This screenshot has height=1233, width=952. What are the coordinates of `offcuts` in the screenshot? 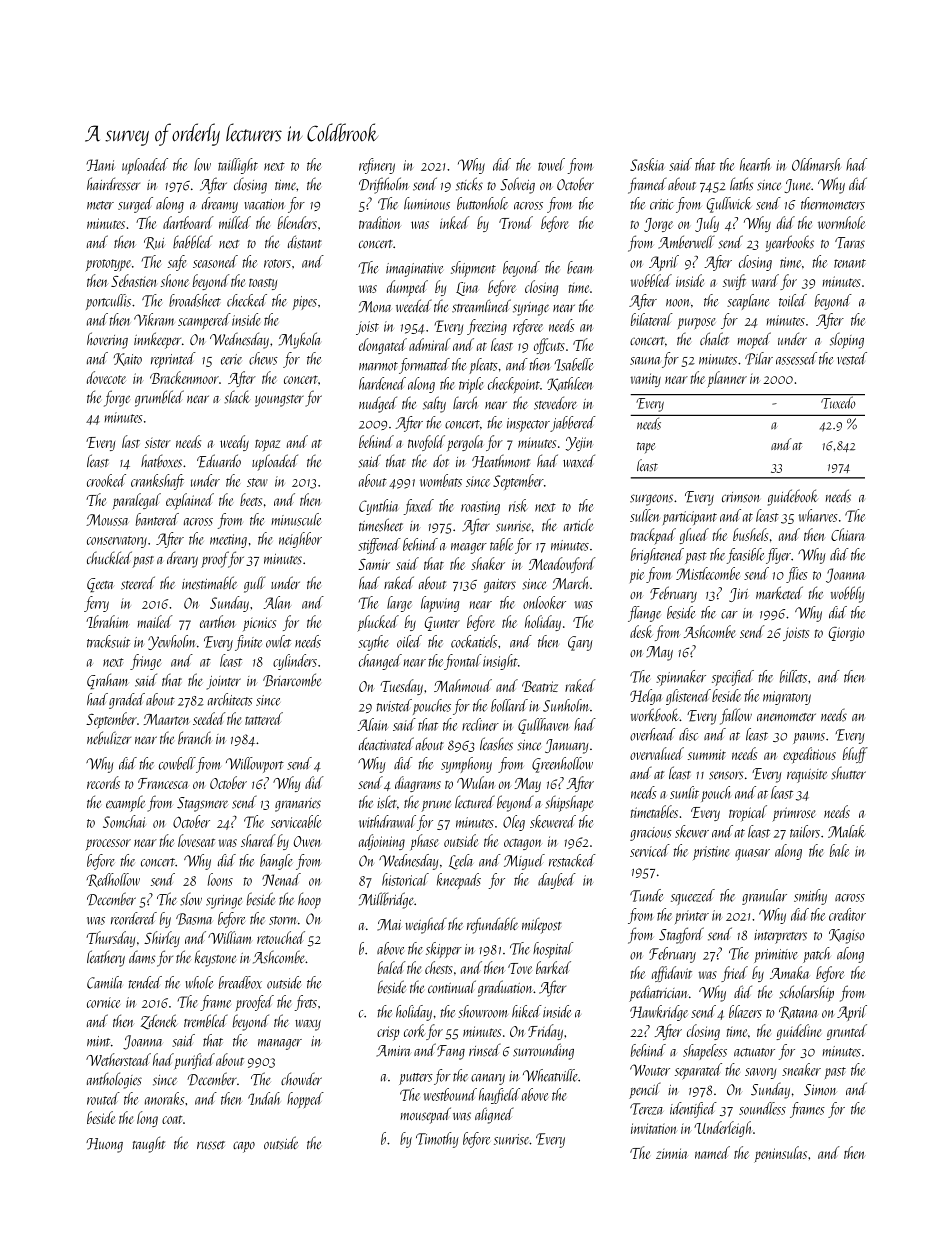 It's located at (549, 346).
